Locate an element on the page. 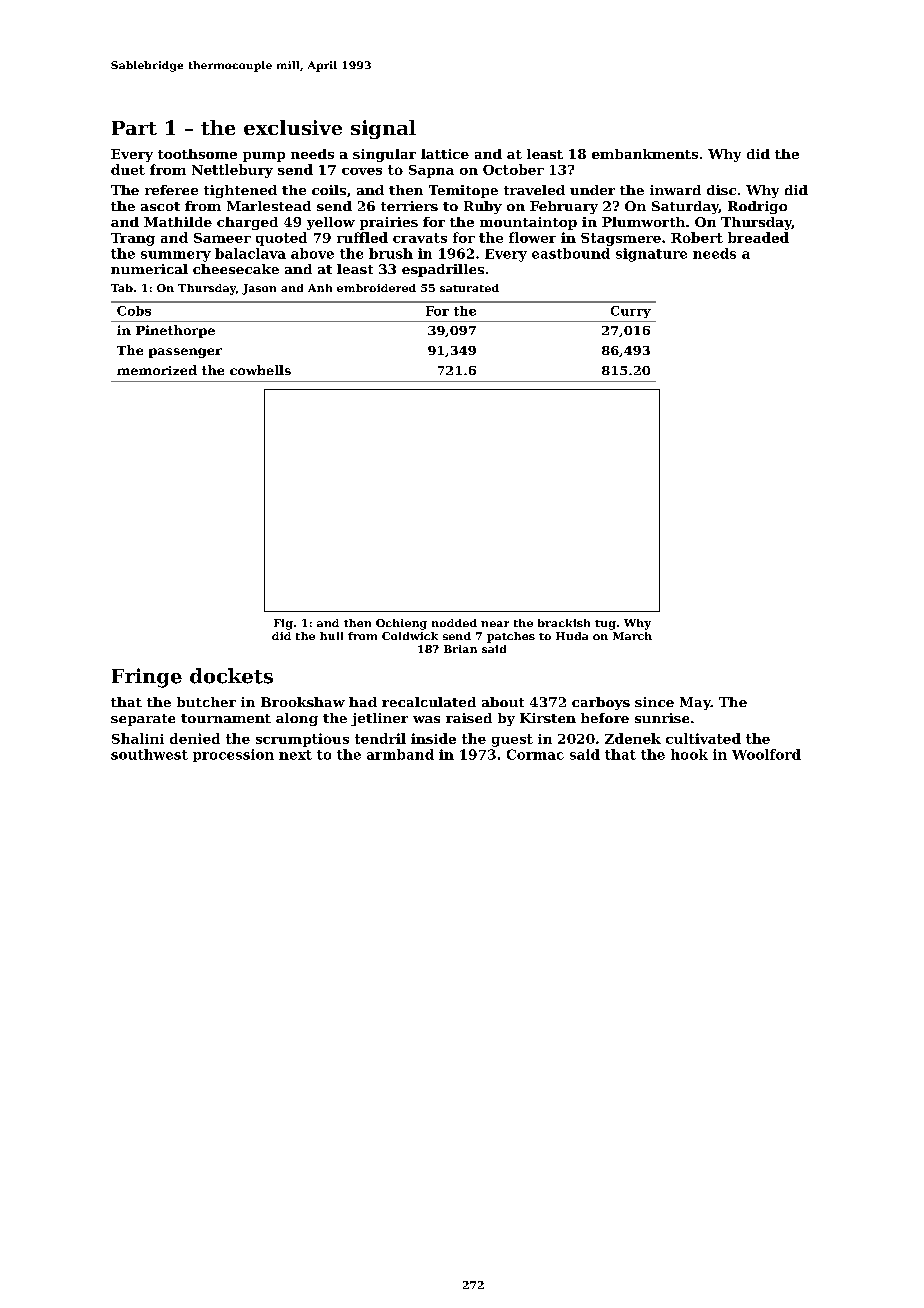 Image resolution: width=924 pixels, height=1308 pixels. prairies is located at coordinates (389, 223).
